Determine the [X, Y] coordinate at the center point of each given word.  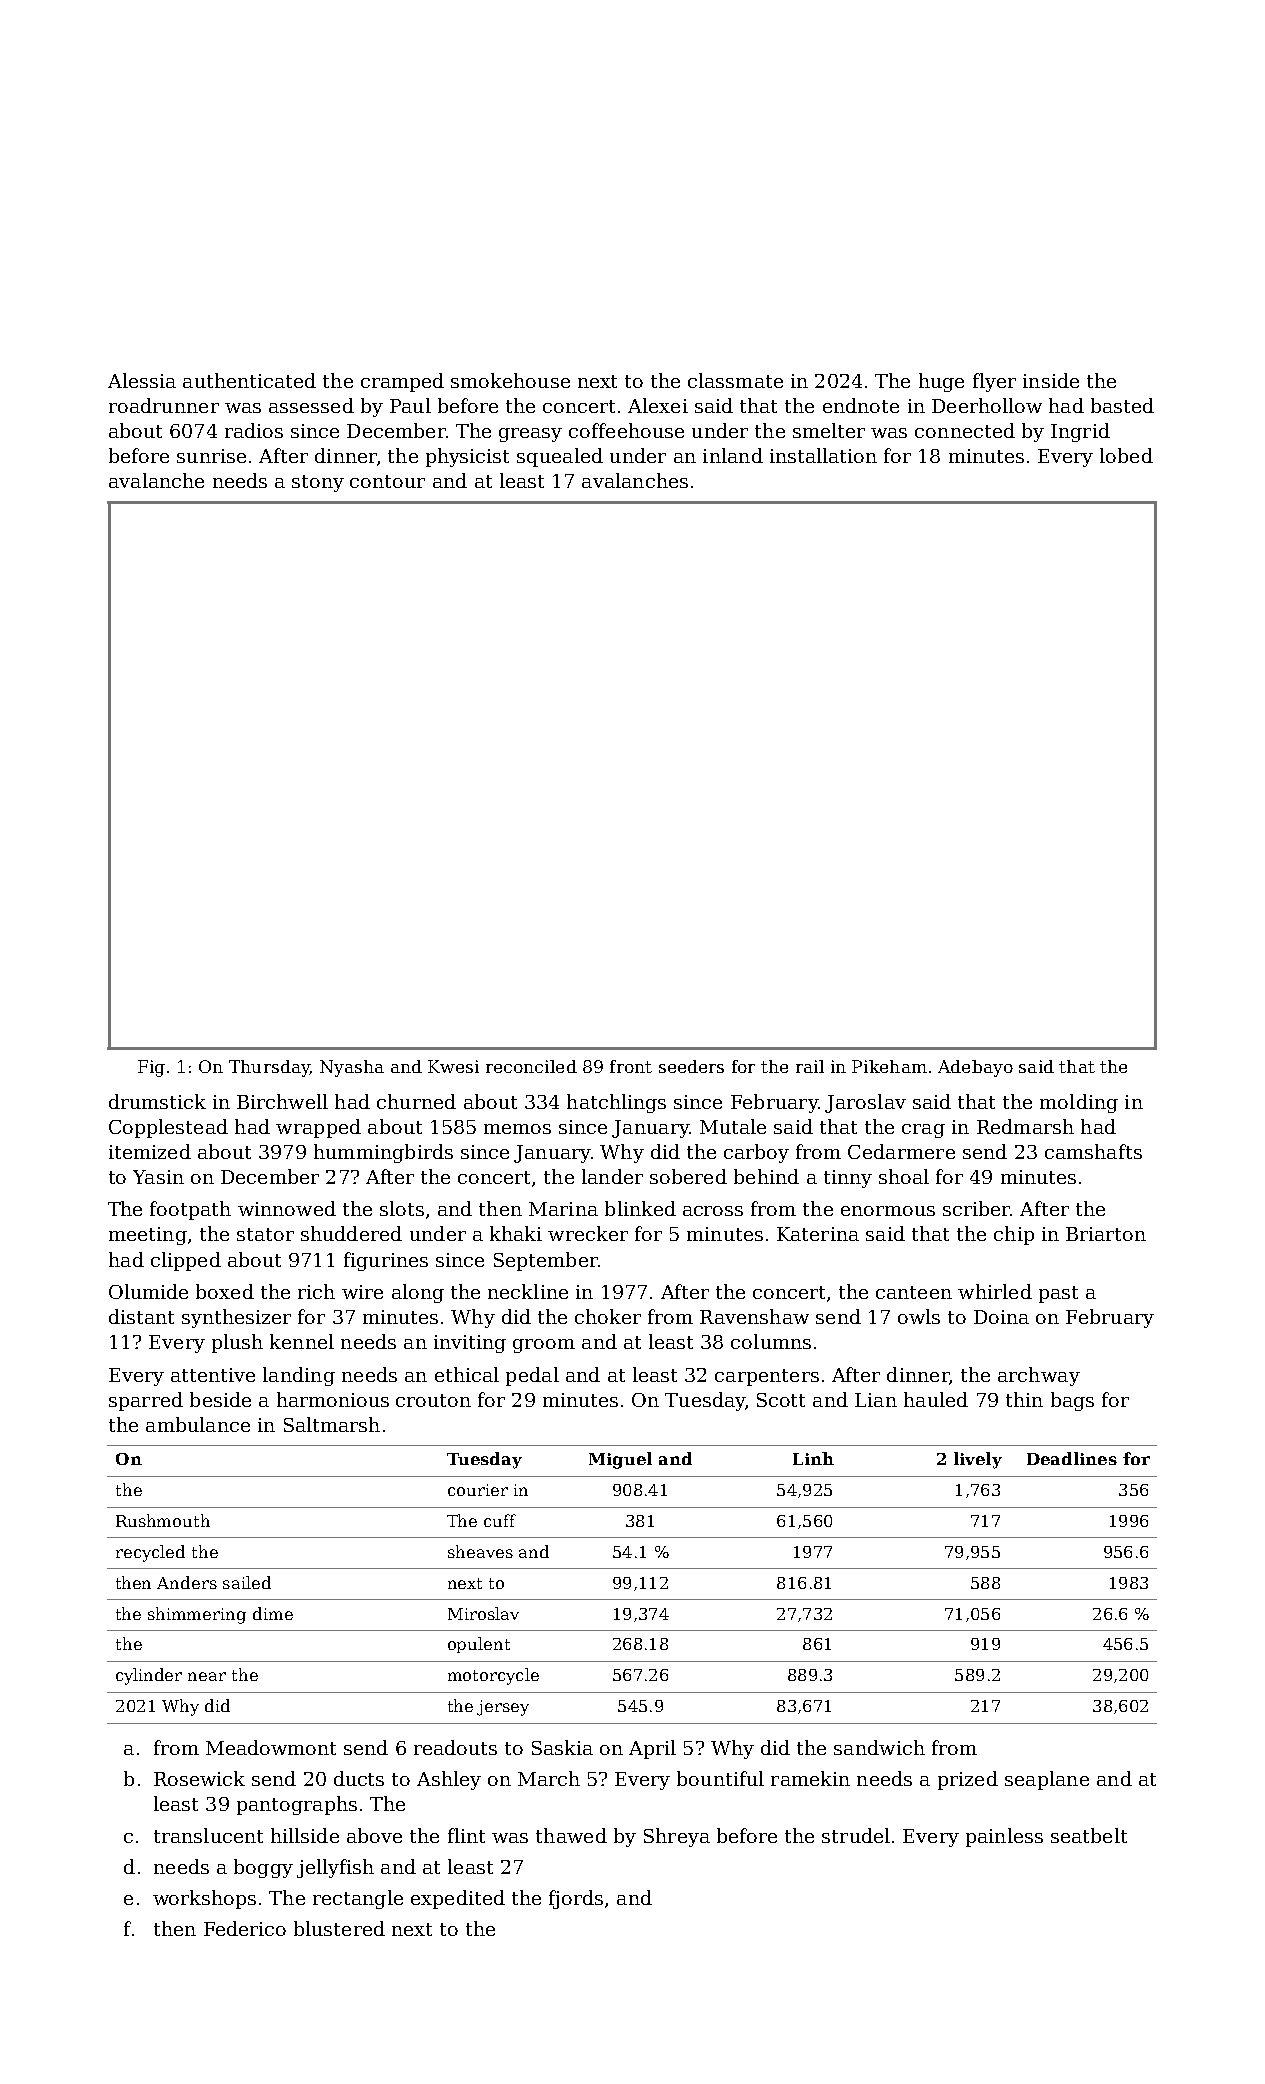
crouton [433, 1400]
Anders [187, 1582]
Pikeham [889, 1066]
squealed [560, 457]
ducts [359, 1778]
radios [254, 430]
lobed [1126, 455]
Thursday [269, 1068]
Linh [813, 1458]
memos [517, 1129]
